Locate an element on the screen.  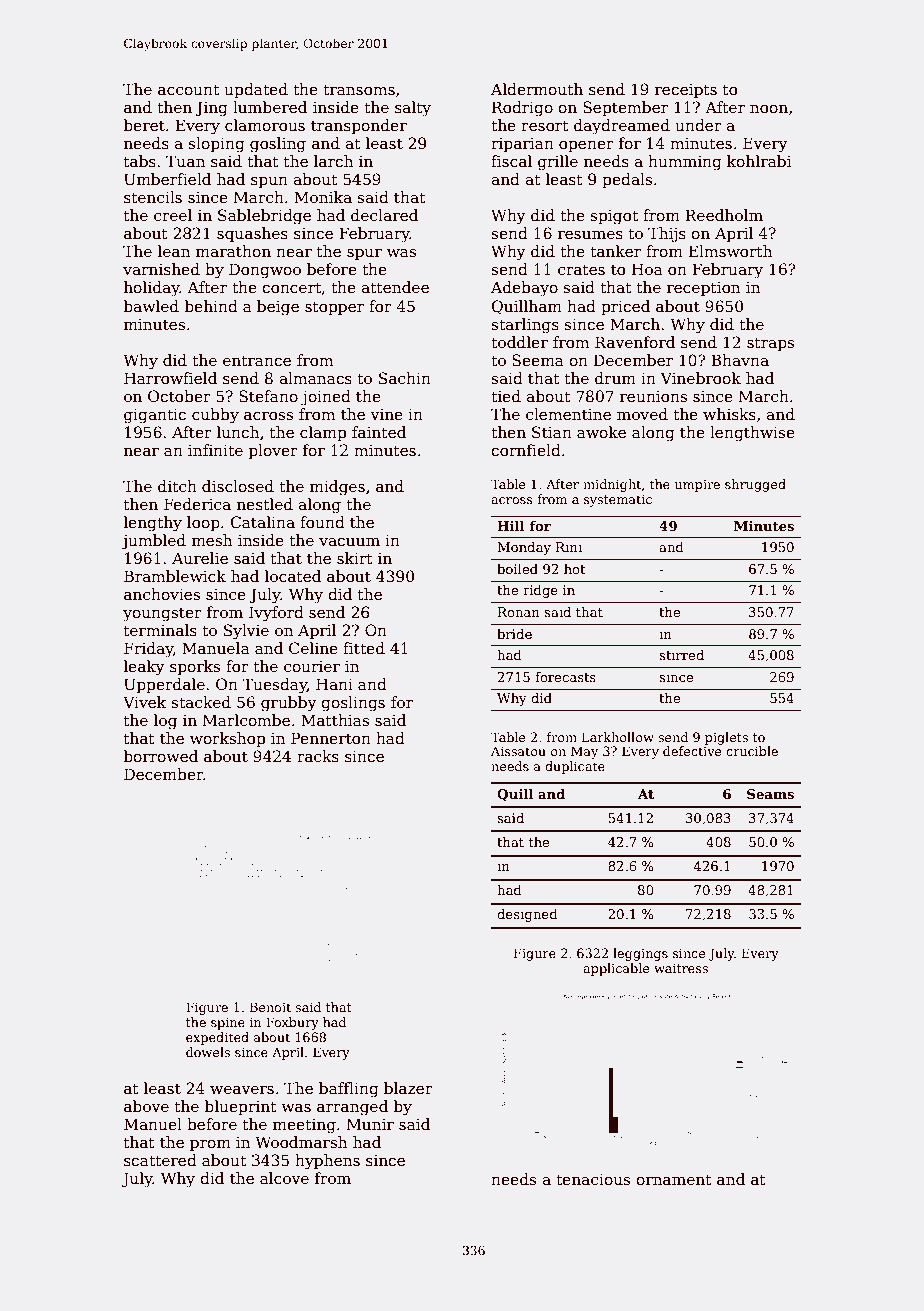
Hani is located at coordinates (334, 684).
